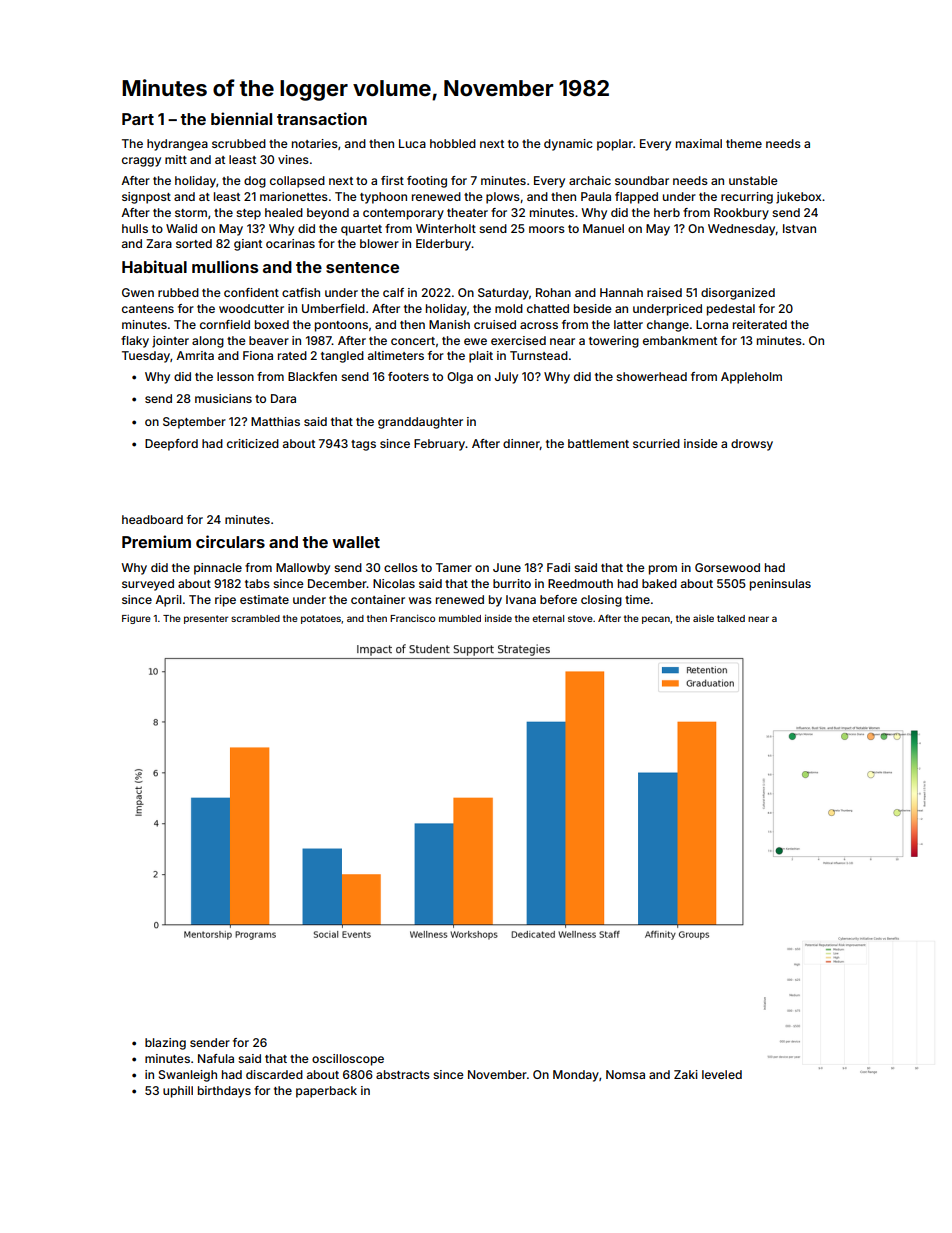 Image resolution: width=952 pixels, height=1233 pixels. I want to click on Part, so click(138, 119).
